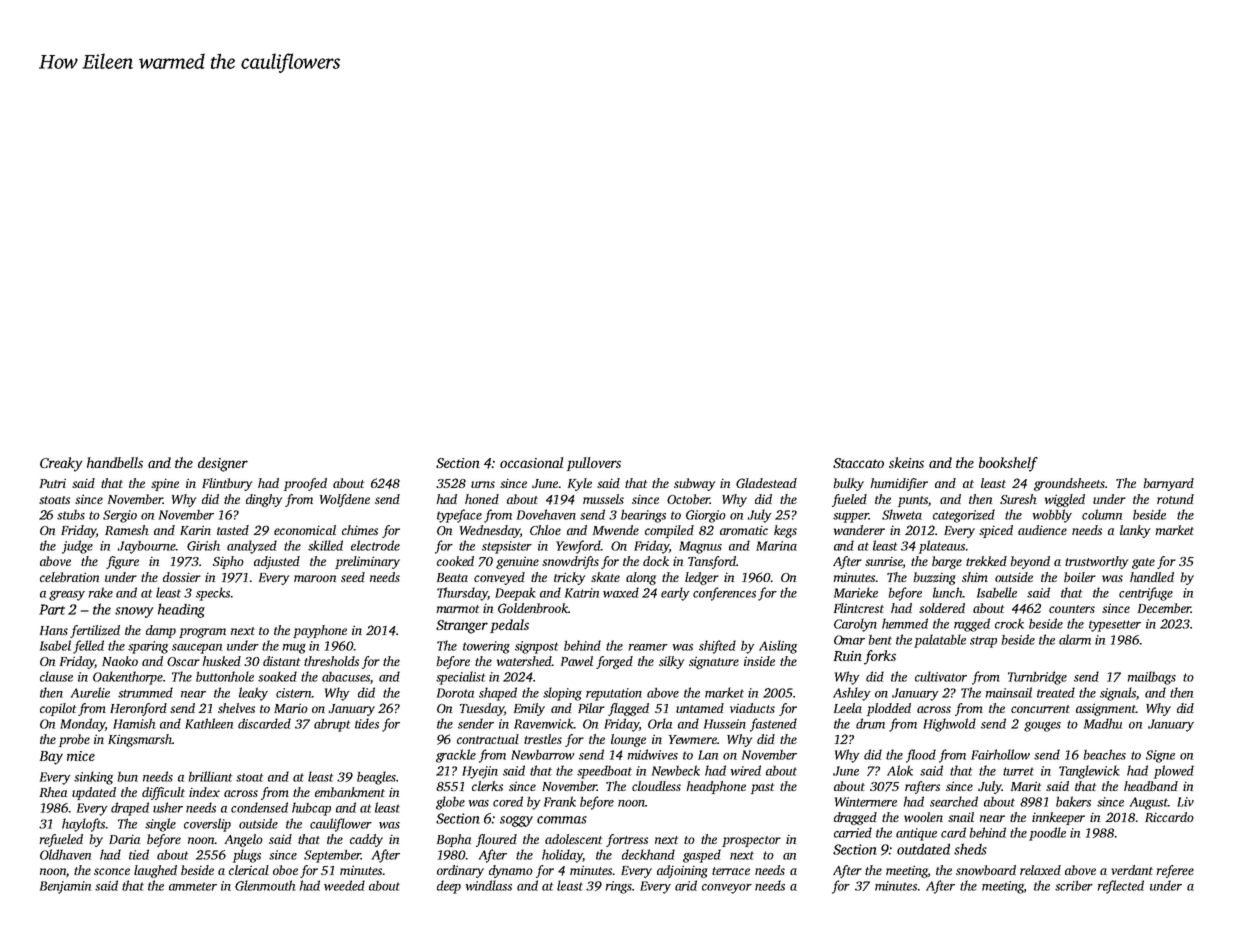  Describe the element at coordinates (1074, 885) in the screenshot. I see `scriber` at that location.
